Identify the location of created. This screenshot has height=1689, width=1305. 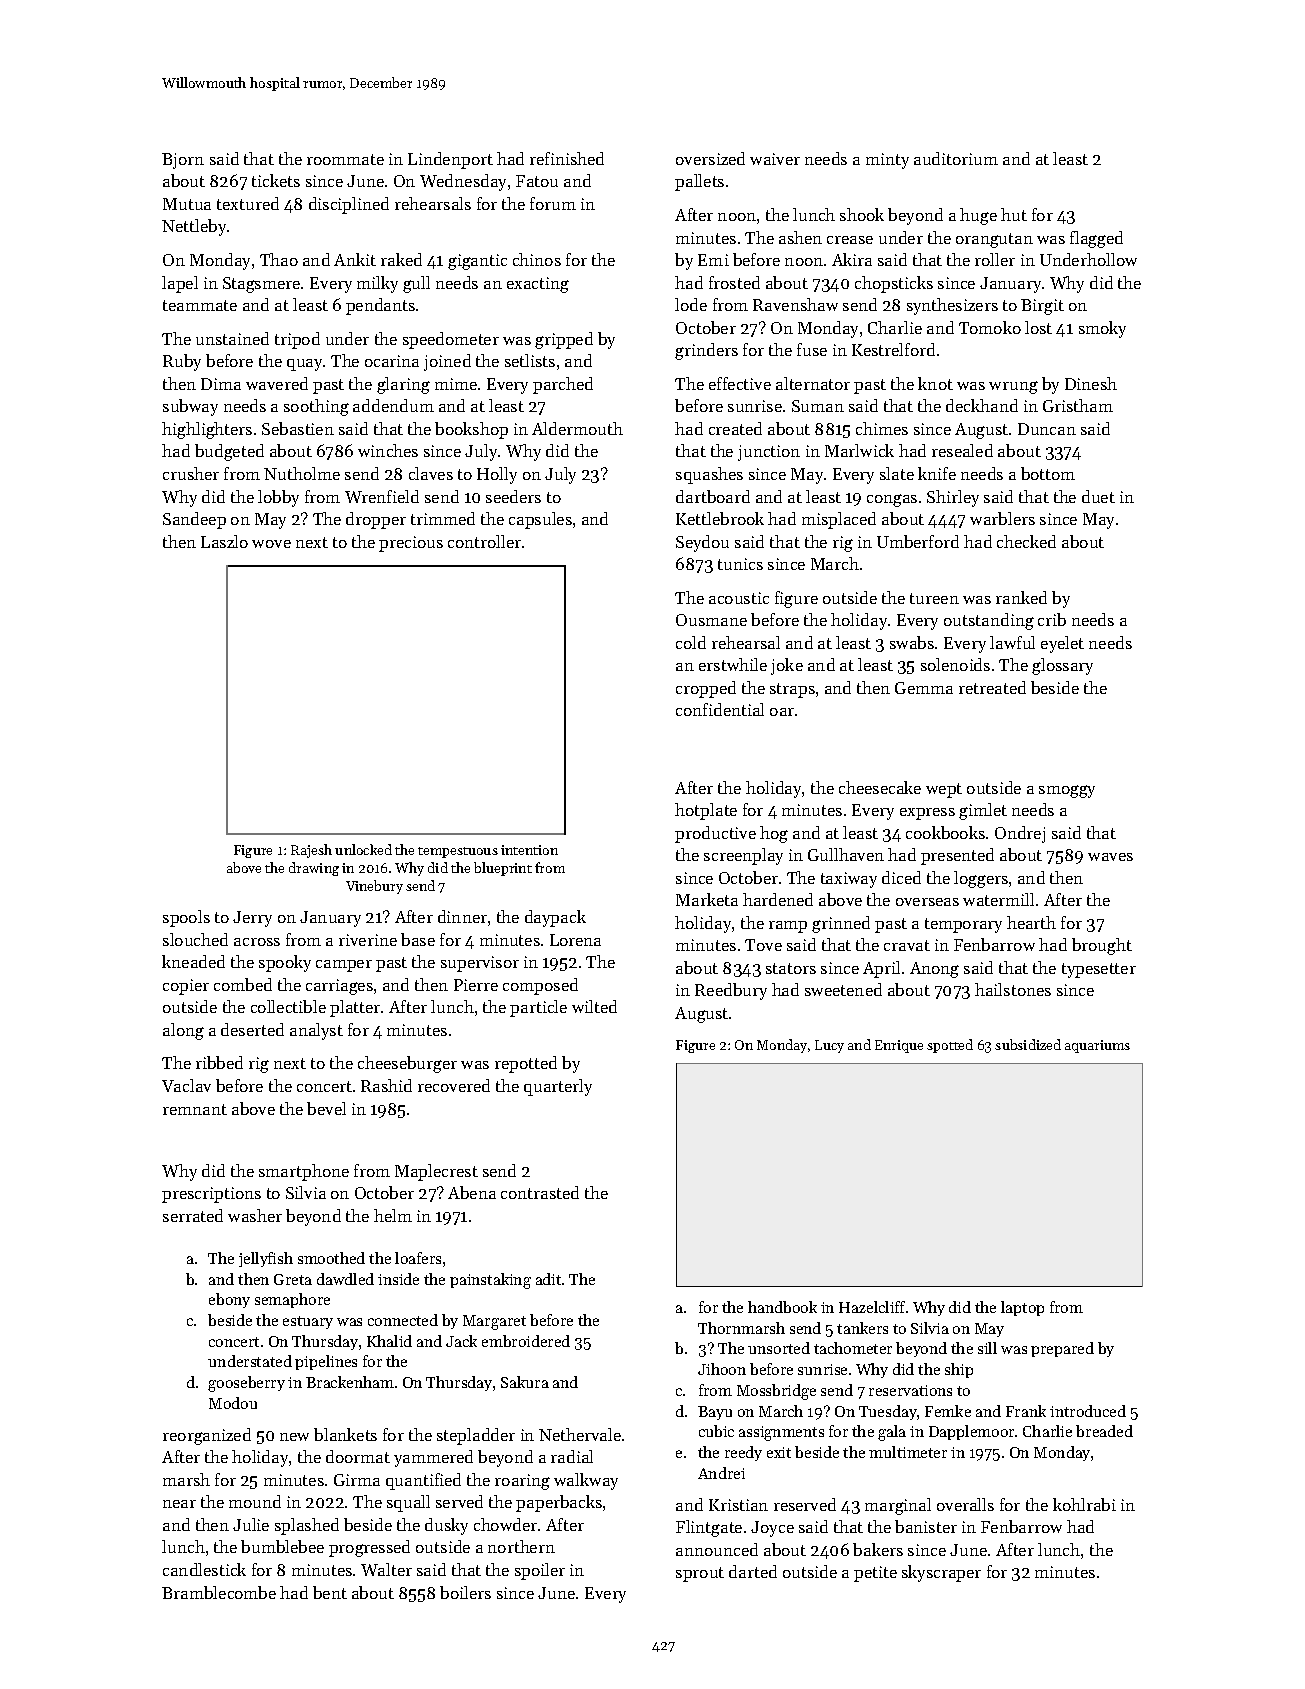
(735, 428).
